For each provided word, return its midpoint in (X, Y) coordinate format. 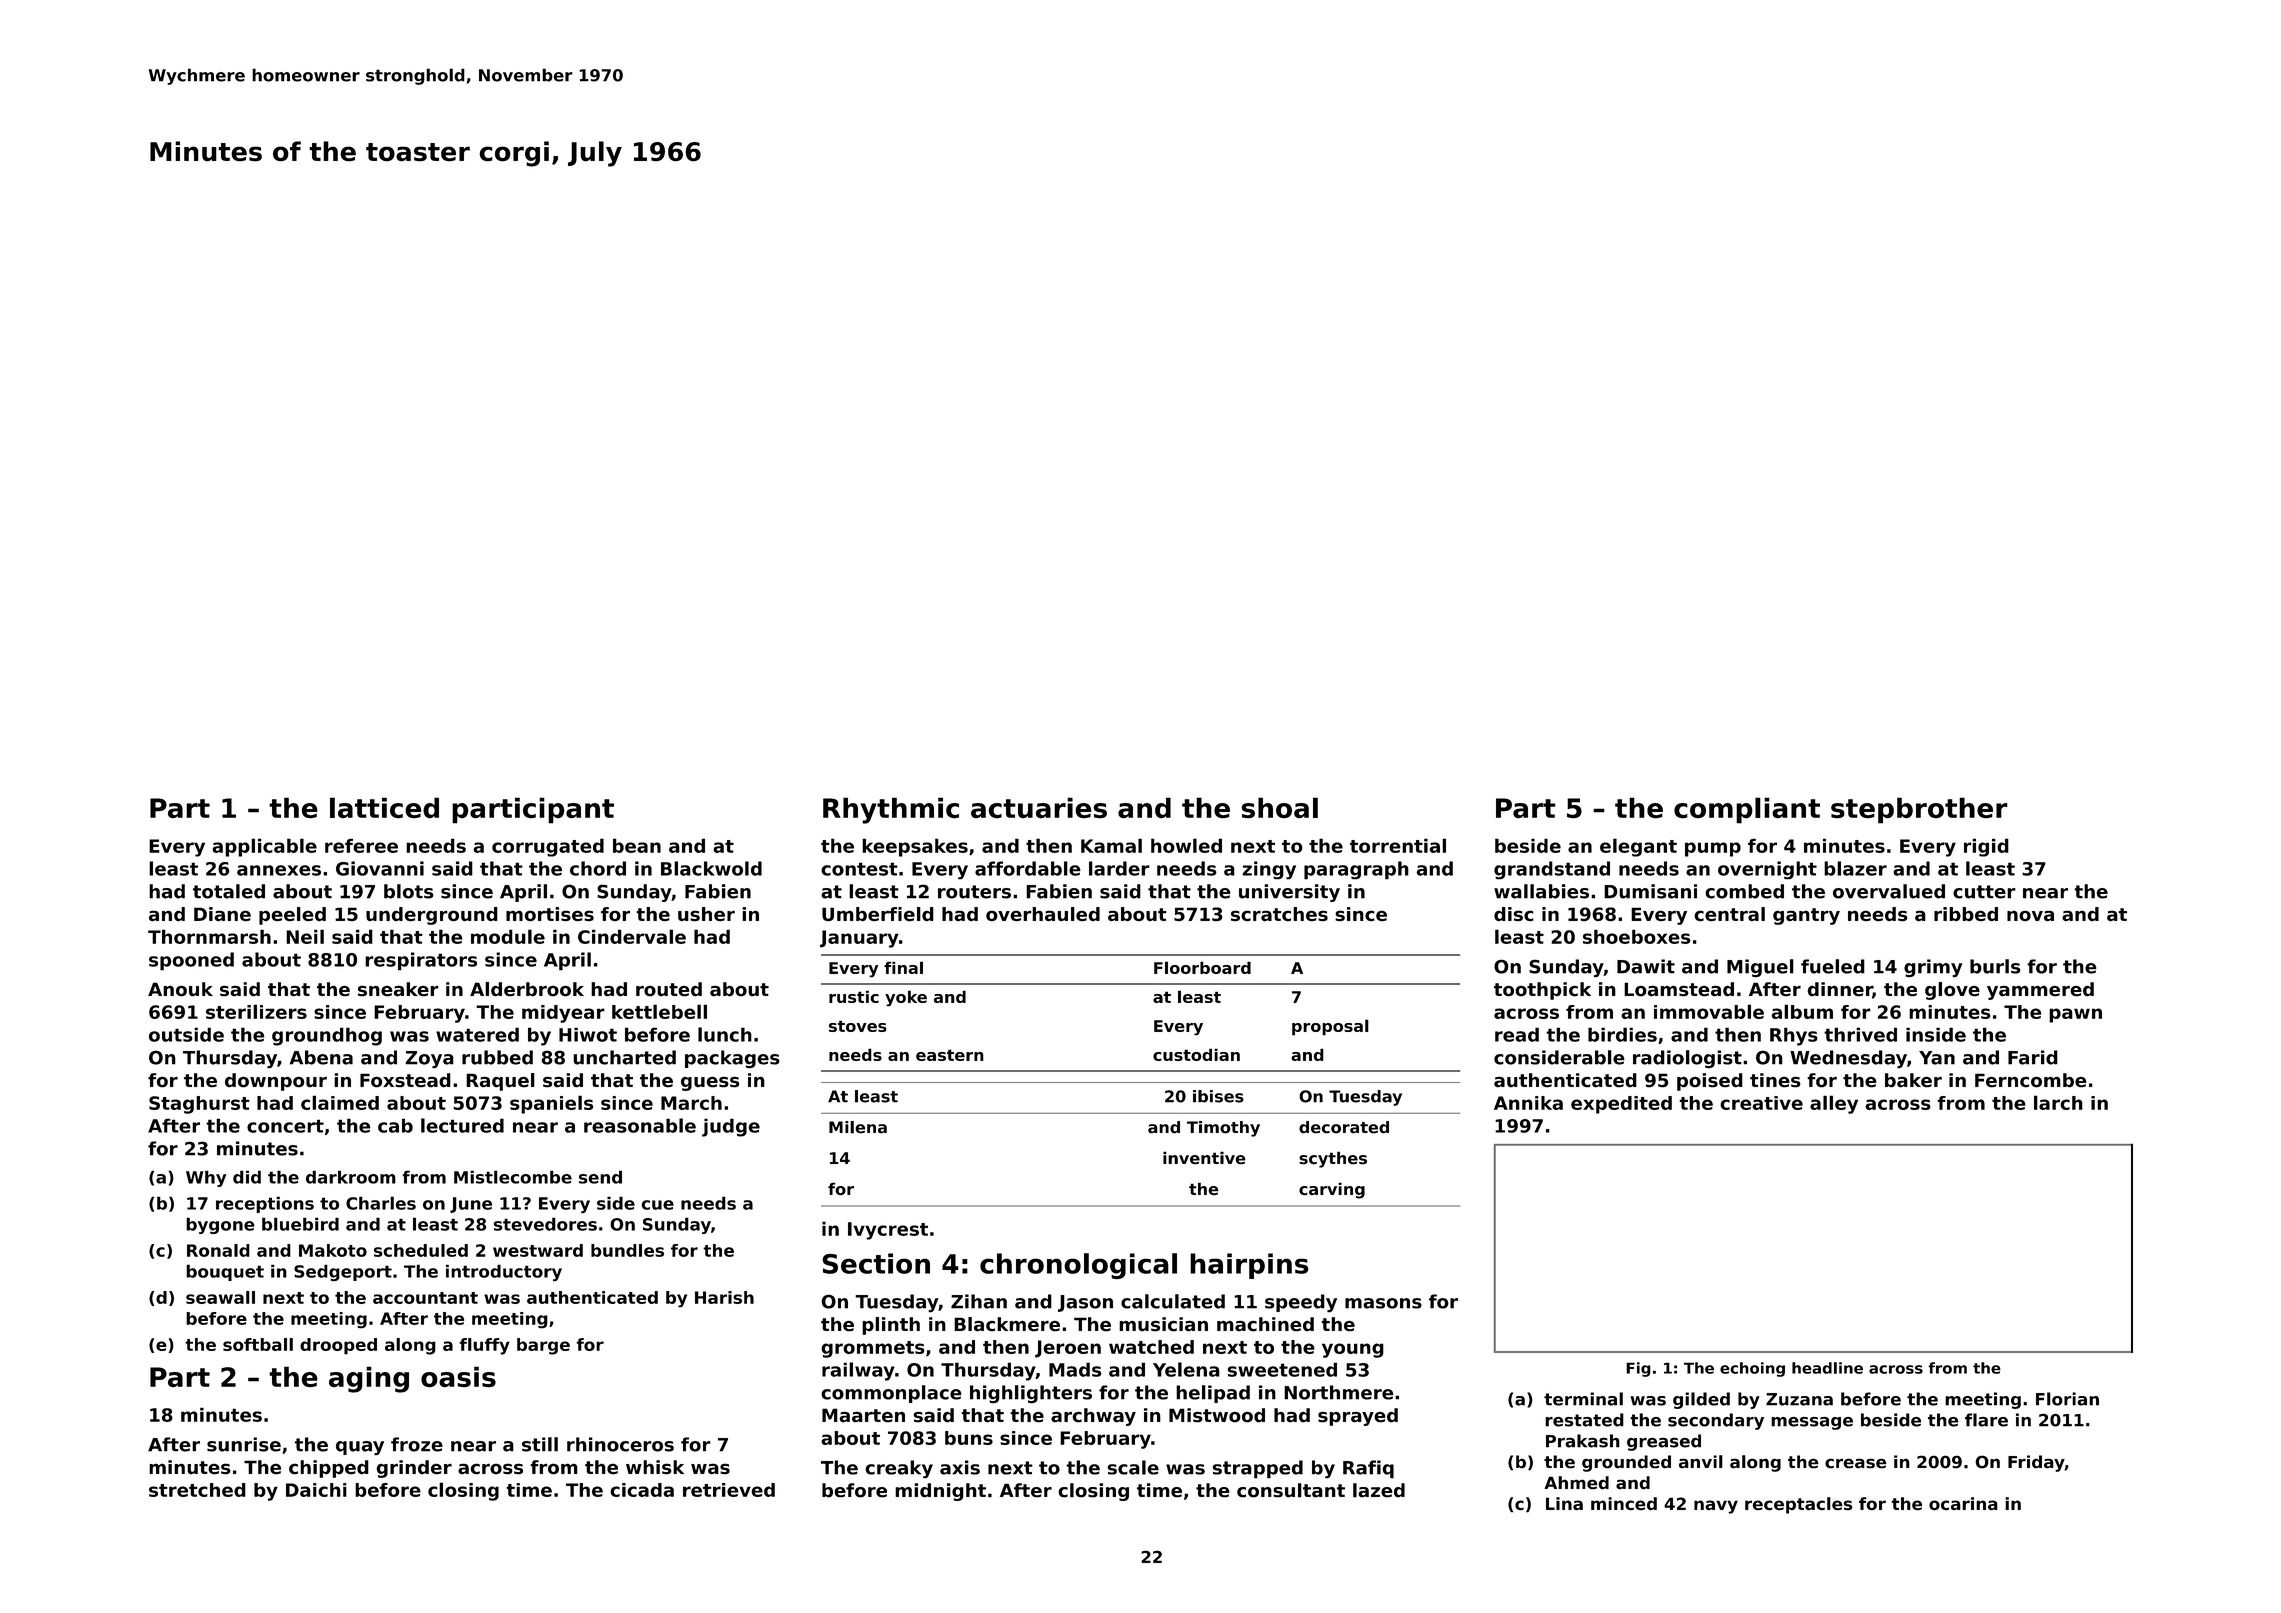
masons (1383, 1303)
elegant (1638, 847)
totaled (229, 891)
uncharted (624, 1057)
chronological (1078, 1266)
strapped (1258, 1469)
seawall (220, 1297)
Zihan (979, 1301)
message (1812, 1423)
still (540, 1444)
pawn (2075, 1015)
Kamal (1111, 845)
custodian (1196, 1054)
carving (1332, 1190)
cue (658, 1205)
